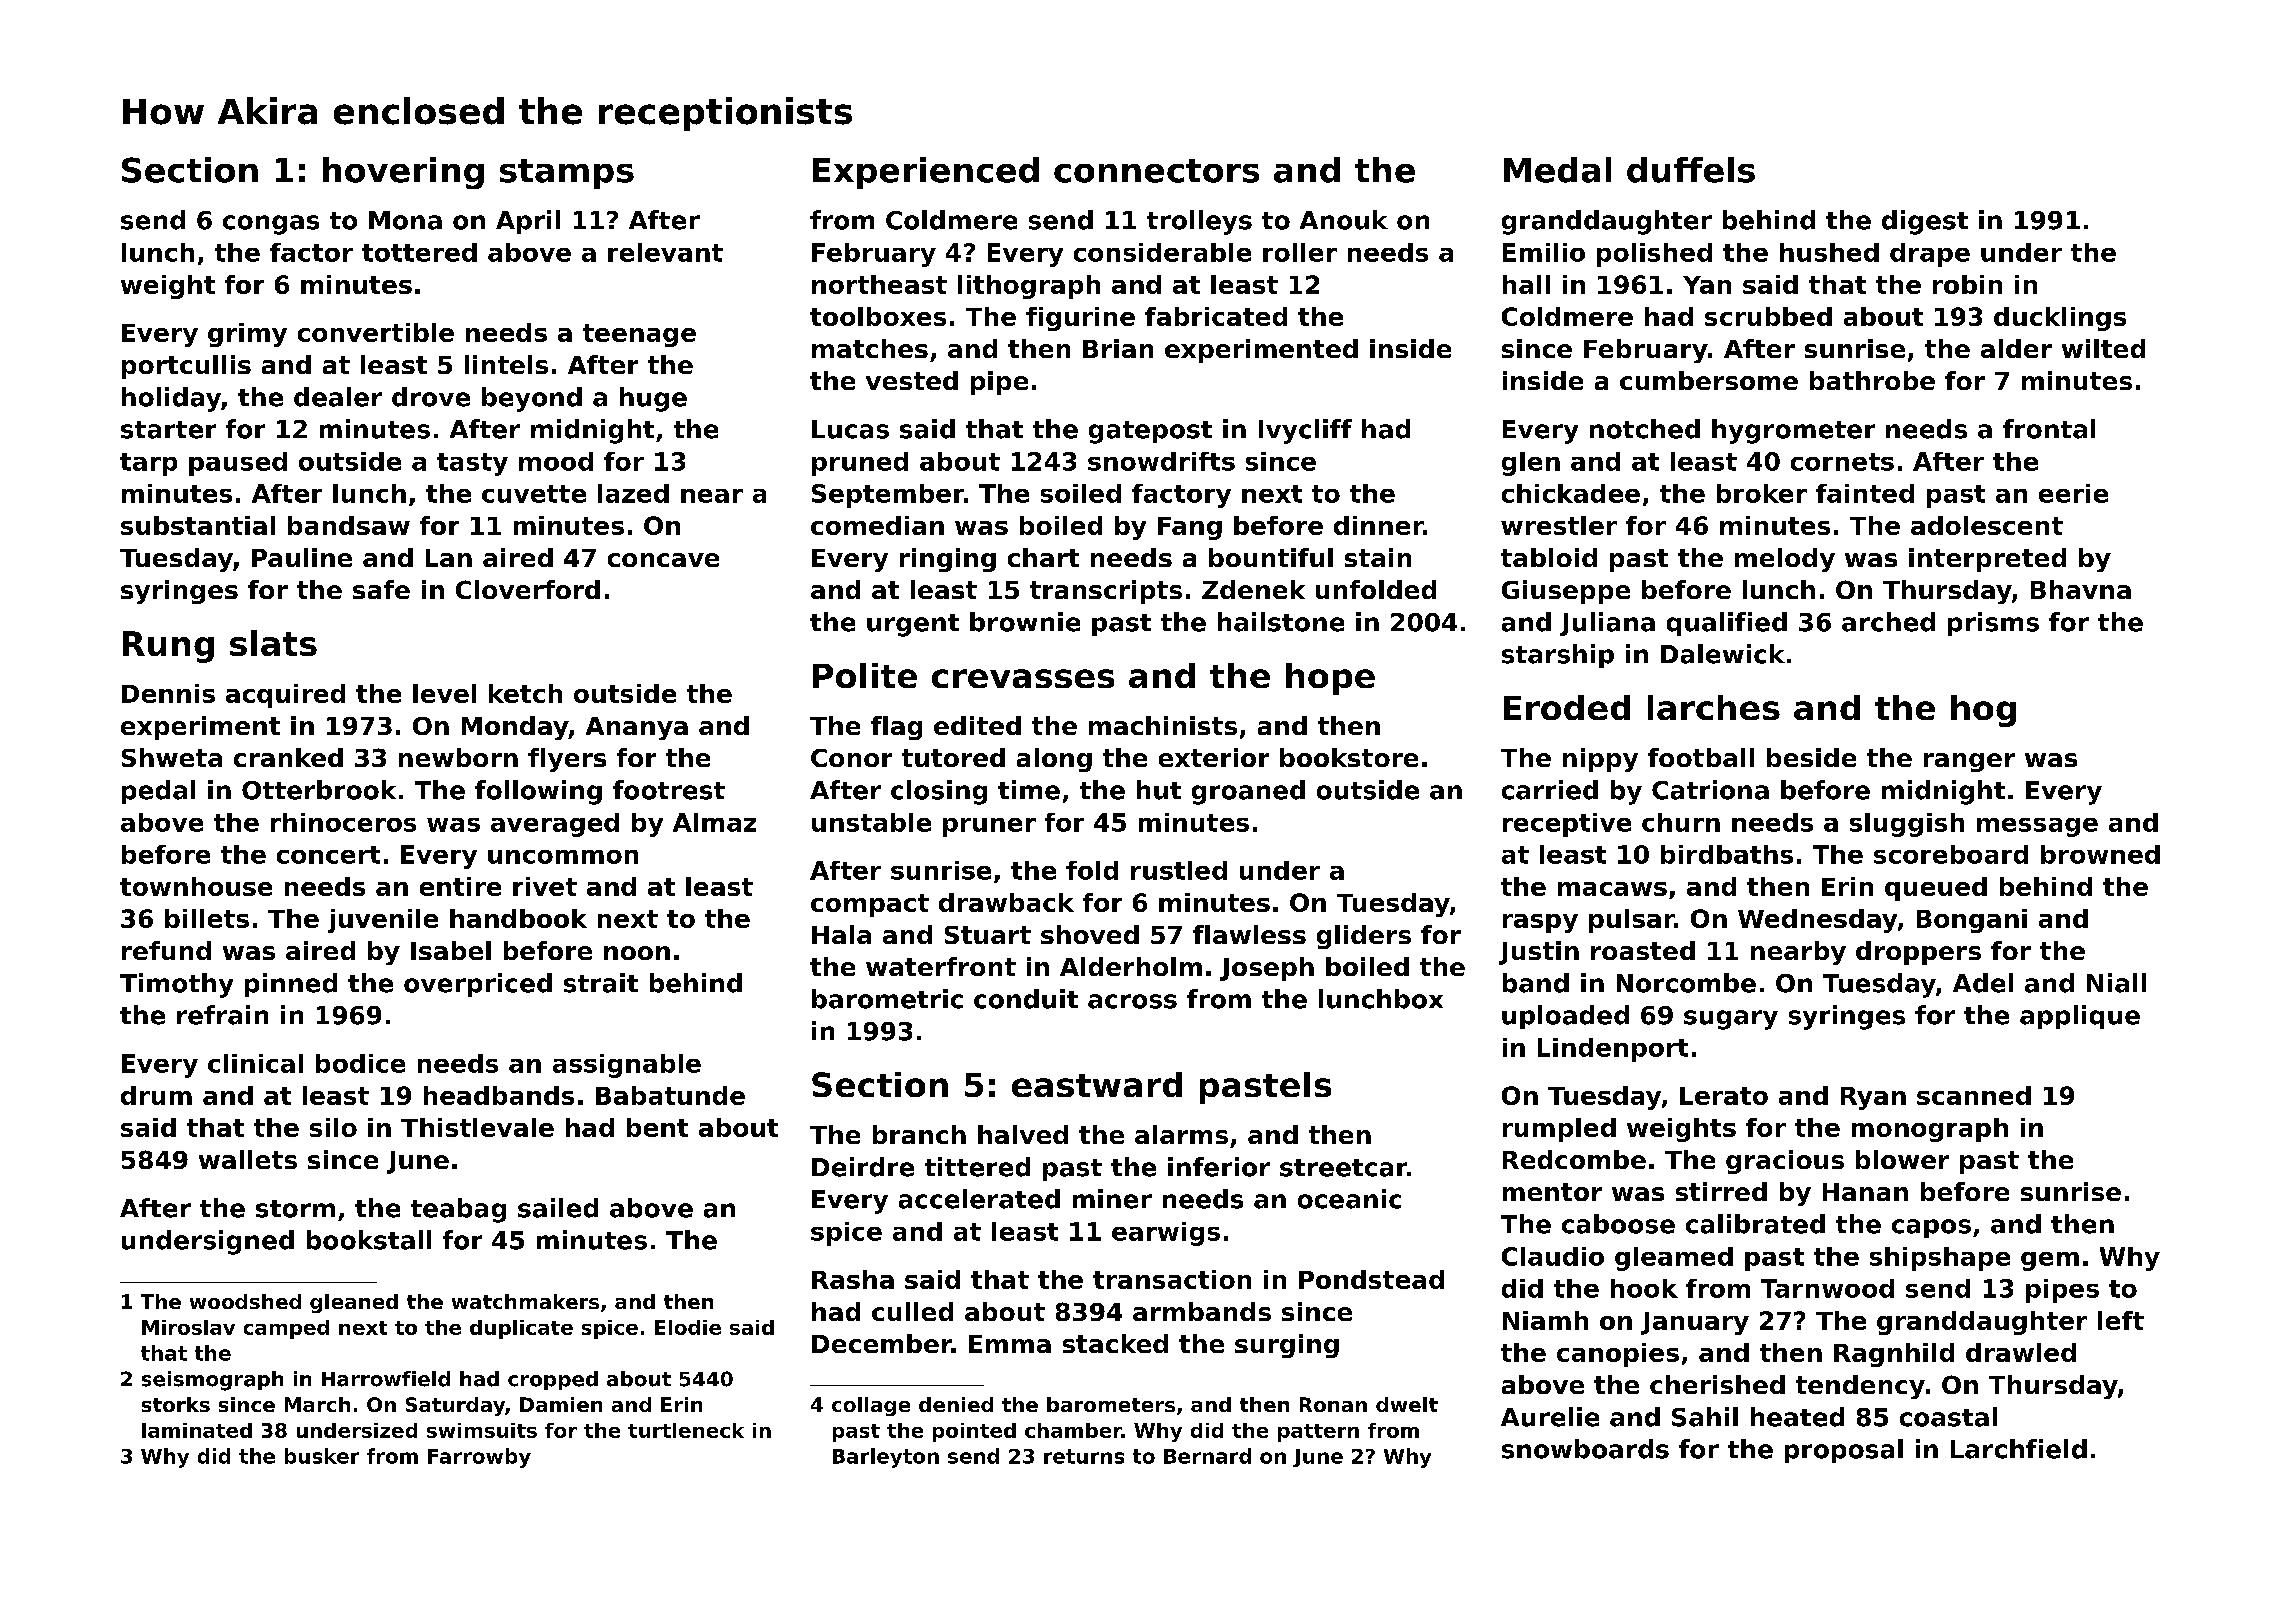 Image resolution: width=2282 pixels, height=1614 pixels. What do you see at coordinates (1691, 170) in the image?
I see `duffels` at bounding box center [1691, 170].
